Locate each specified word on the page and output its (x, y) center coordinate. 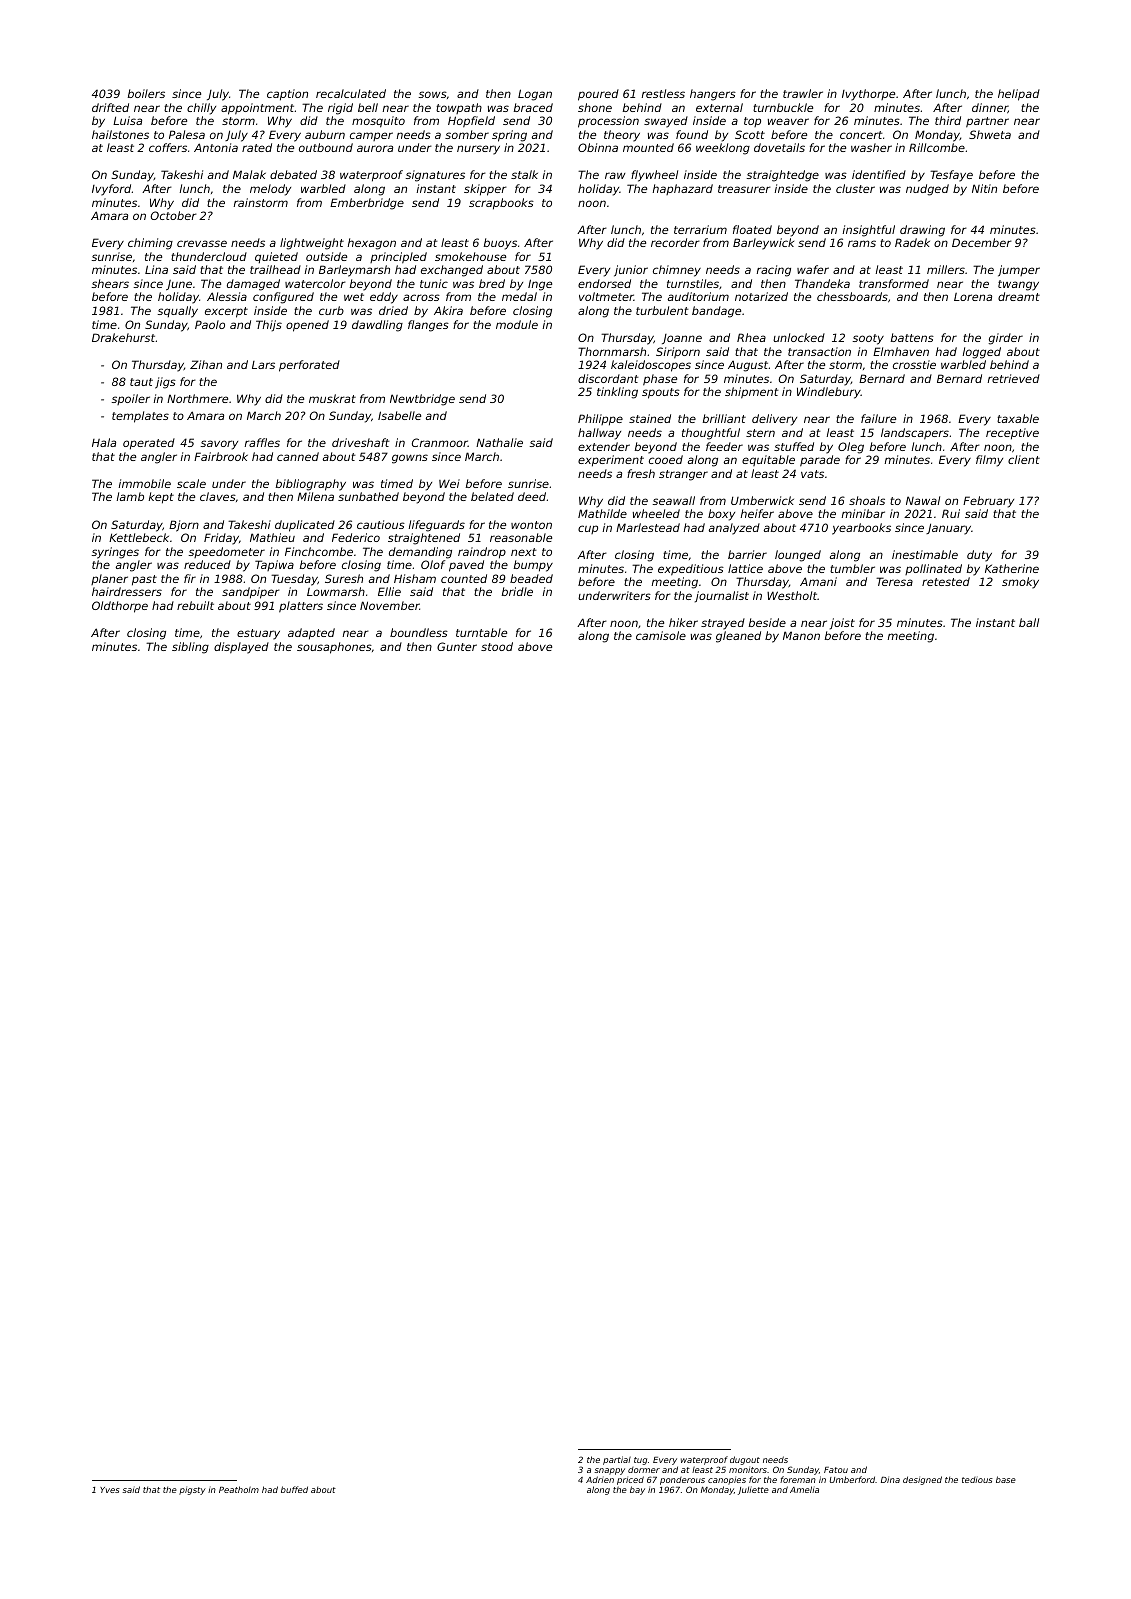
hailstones (120, 134)
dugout (745, 1460)
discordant (608, 378)
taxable (1018, 418)
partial (617, 1460)
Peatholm (239, 1489)
